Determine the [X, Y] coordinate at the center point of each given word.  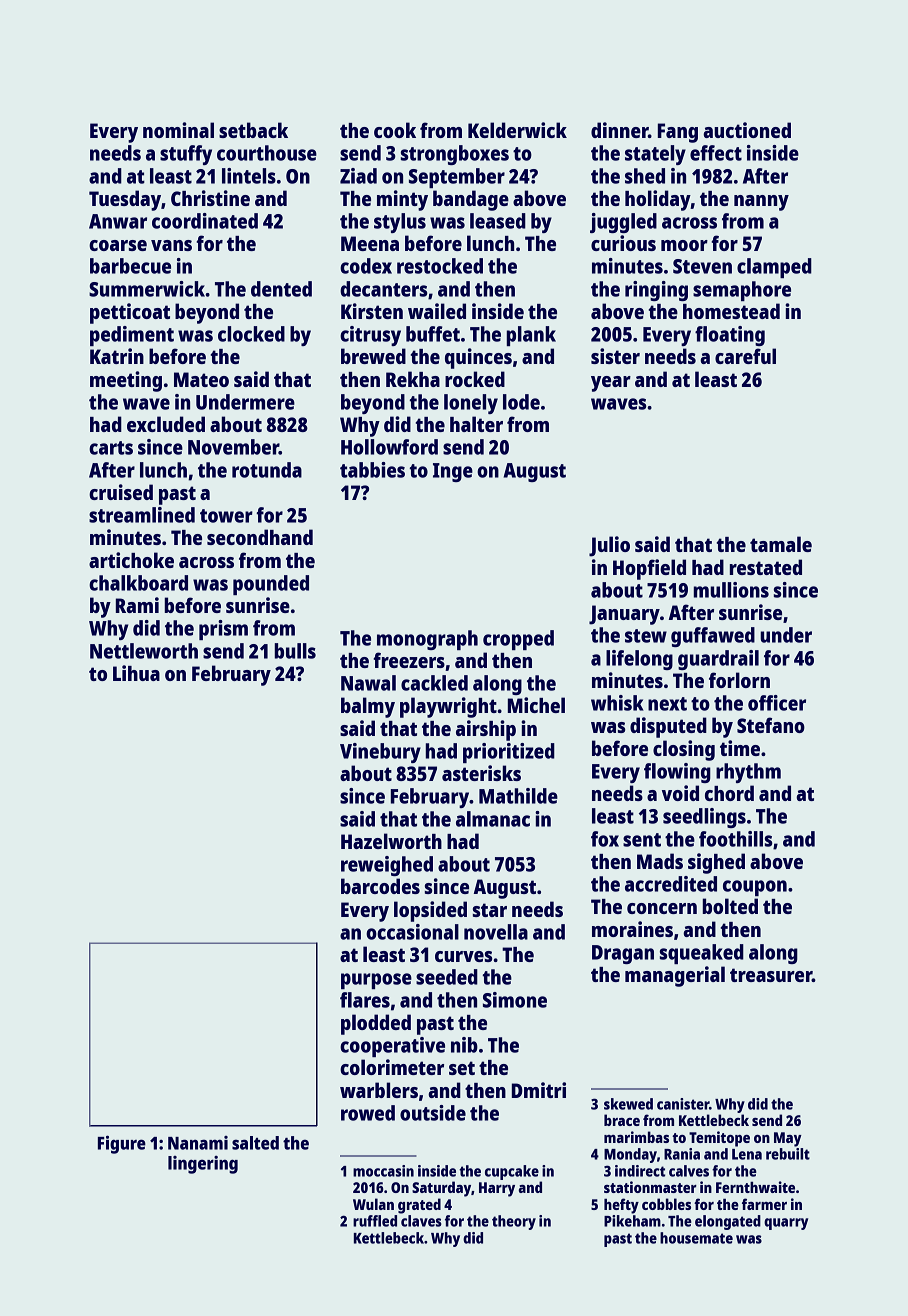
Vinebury [380, 753]
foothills [735, 839]
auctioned [747, 130]
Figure [122, 1144]
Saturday [441, 1189]
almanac [493, 819]
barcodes [380, 886]
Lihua [136, 673]
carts [111, 448]
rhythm [748, 773]
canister [683, 1104]
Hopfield [649, 569]
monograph [427, 640]
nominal [178, 130]
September [457, 178]
